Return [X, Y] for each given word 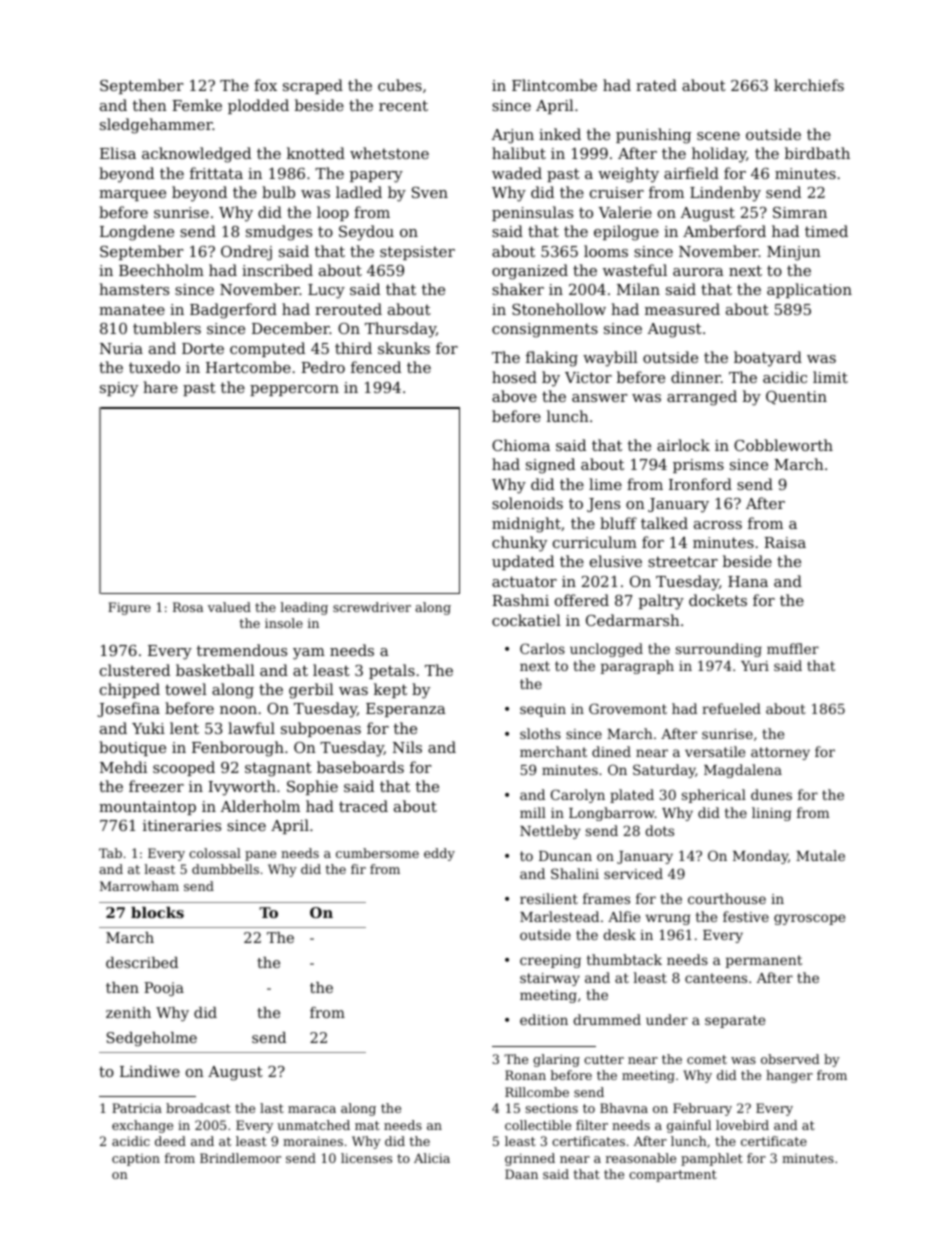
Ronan [525, 1075]
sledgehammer [156, 126]
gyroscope [809, 919]
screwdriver [372, 607]
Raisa [785, 542]
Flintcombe [554, 85]
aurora [698, 272]
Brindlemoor [240, 1158]
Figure [129, 608]
